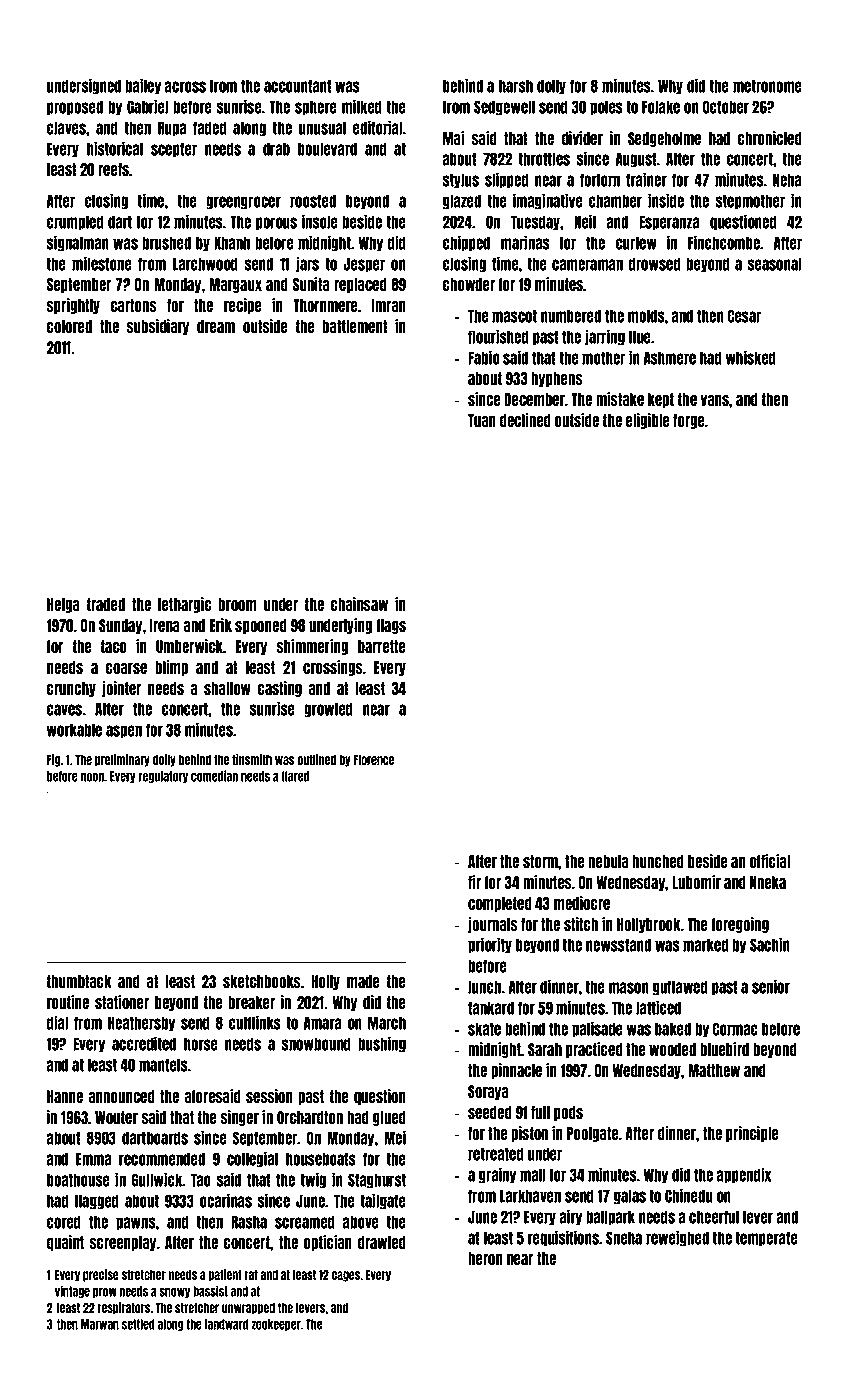  Describe the element at coordinates (516, 86) in the screenshot. I see `harsh` at that location.
